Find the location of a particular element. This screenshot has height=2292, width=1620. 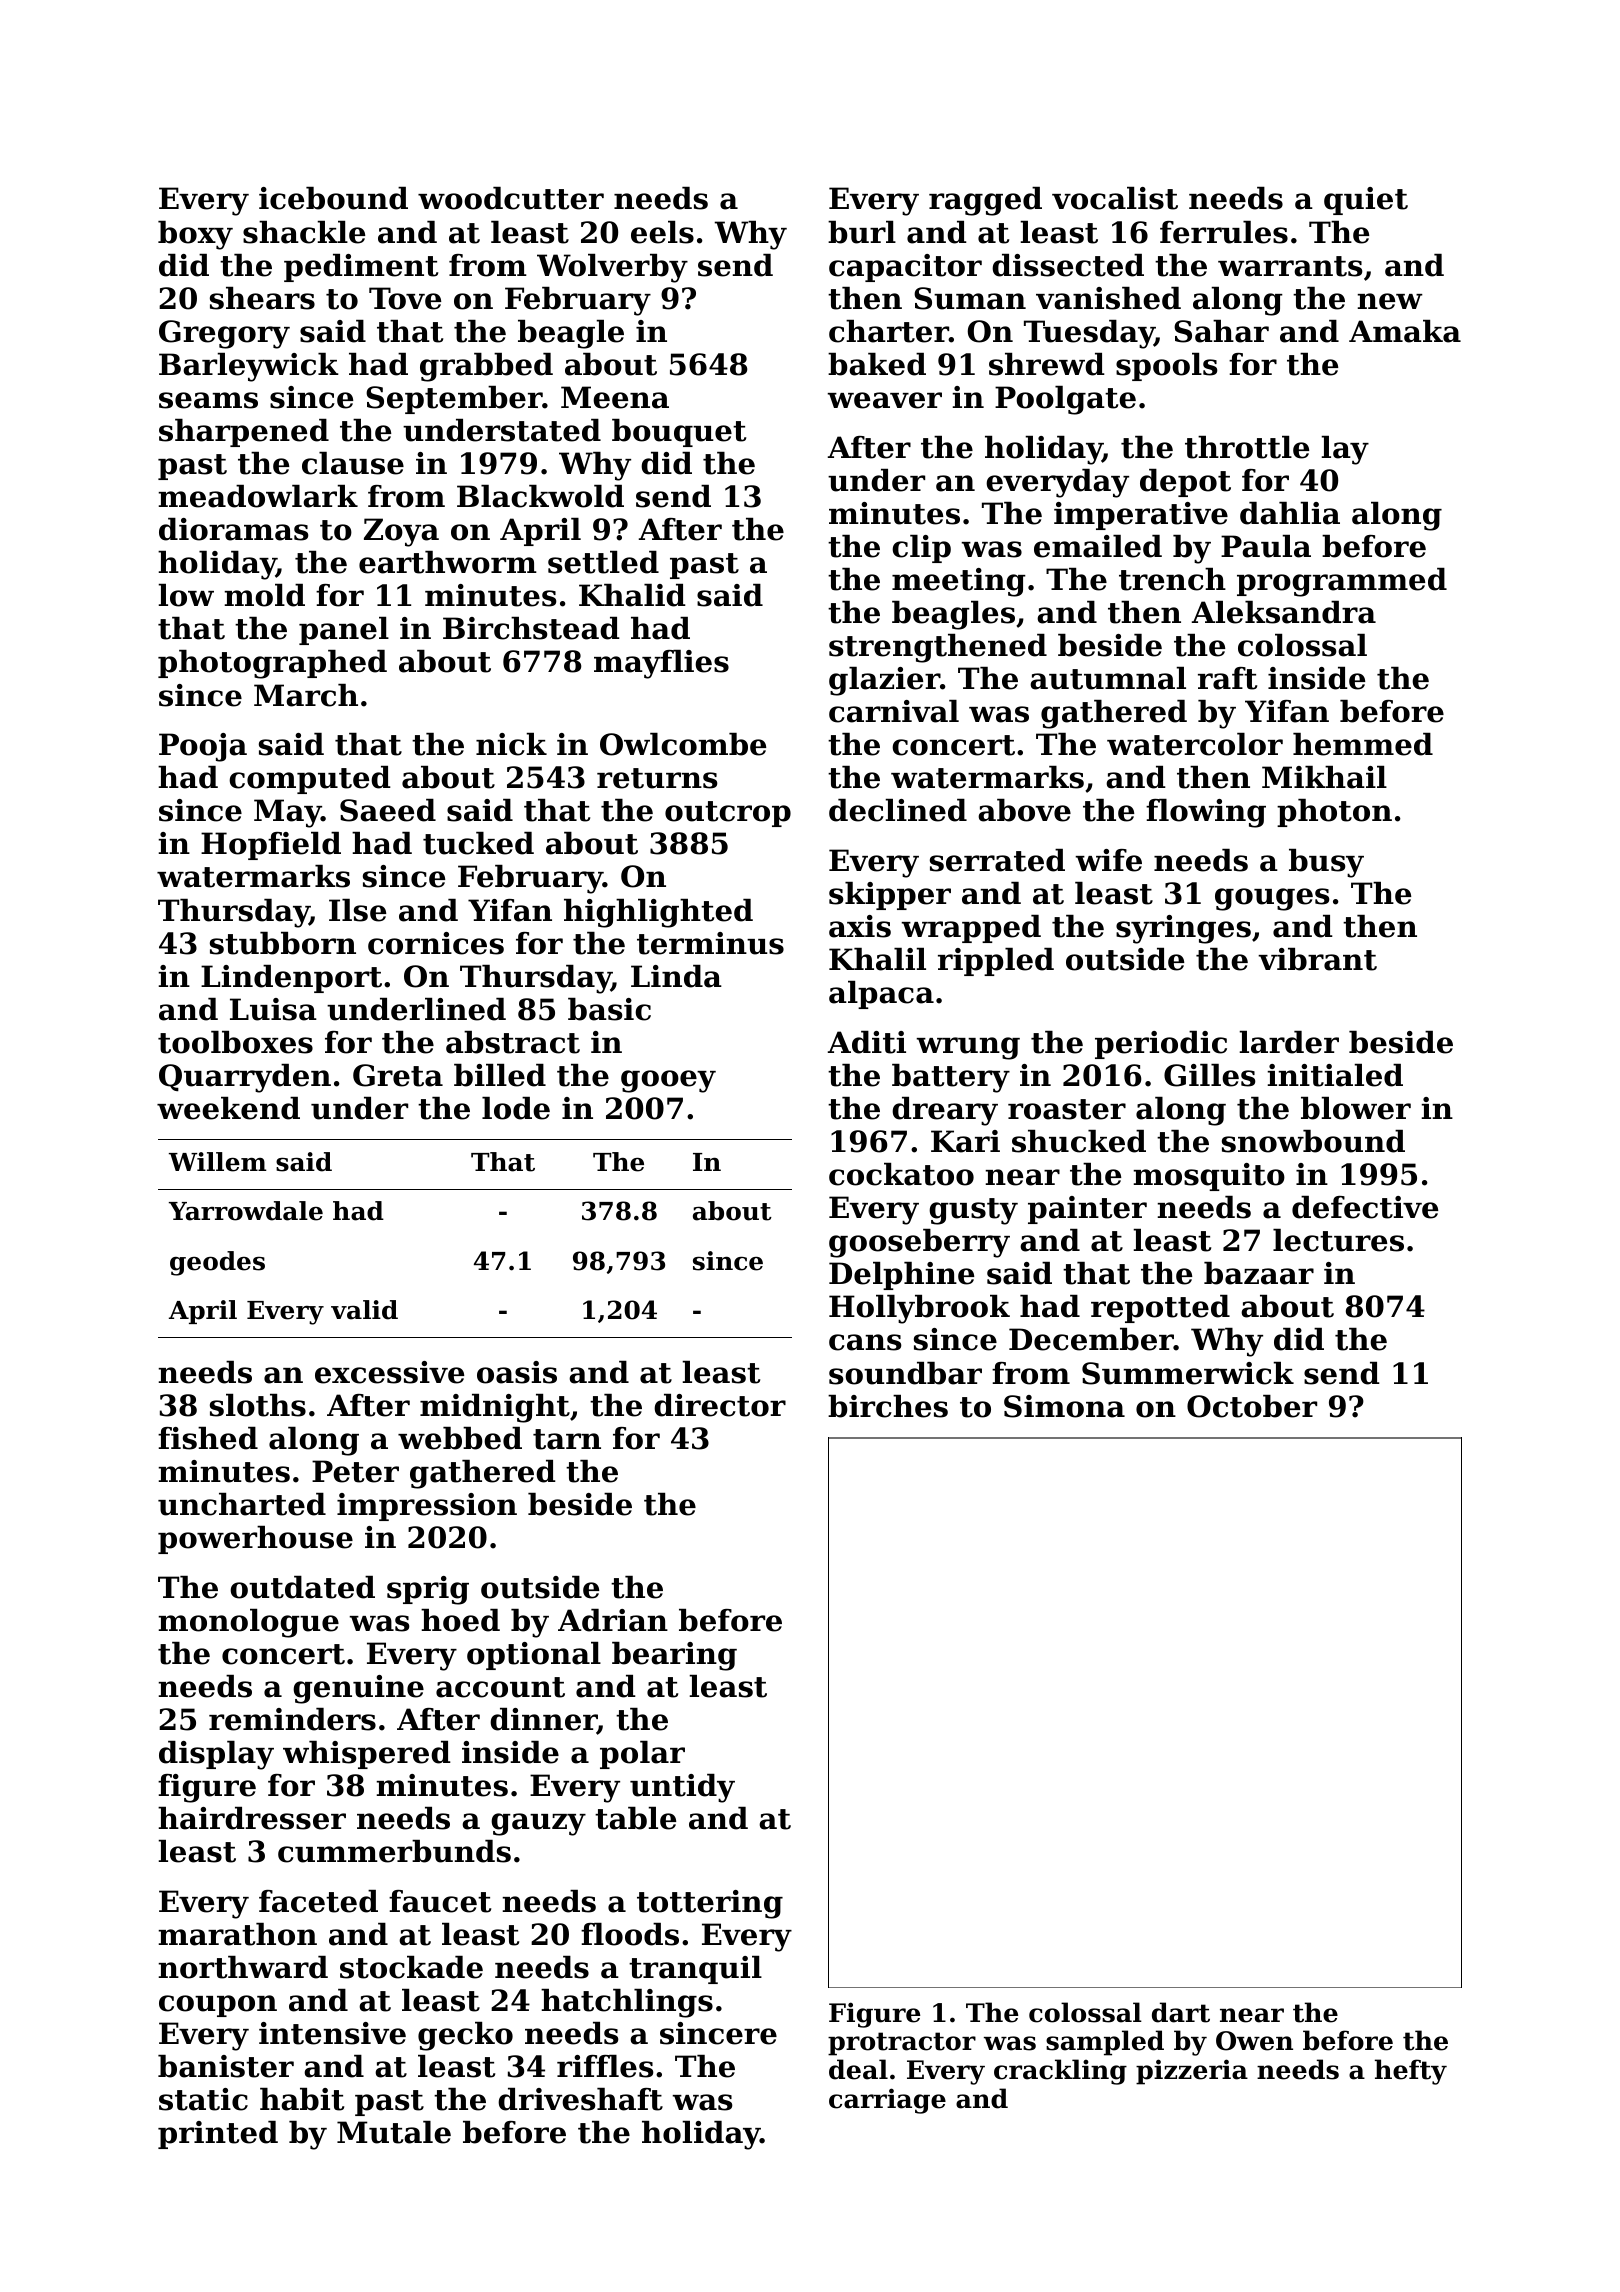

dart is located at coordinates (1181, 2012).
